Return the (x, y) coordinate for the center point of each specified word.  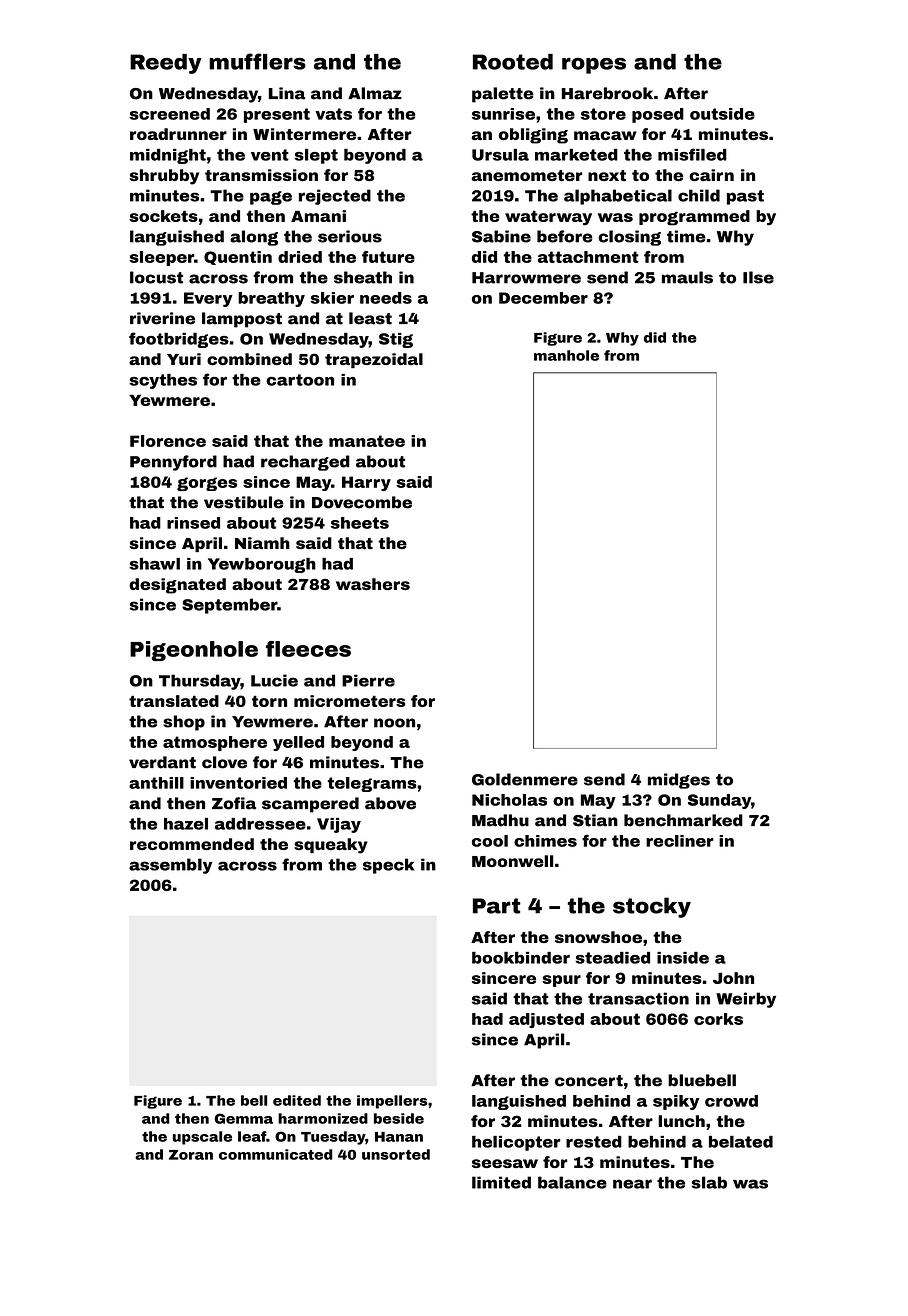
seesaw (505, 1163)
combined (249, 359)
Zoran (191, 1155)
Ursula (500, 155)
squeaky (331, 846)
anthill (156, 783)
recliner (680, 841)
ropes (594, 66)
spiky (676, 1102)
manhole (566, 355)
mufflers (257, 61)
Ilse (758, 277)
